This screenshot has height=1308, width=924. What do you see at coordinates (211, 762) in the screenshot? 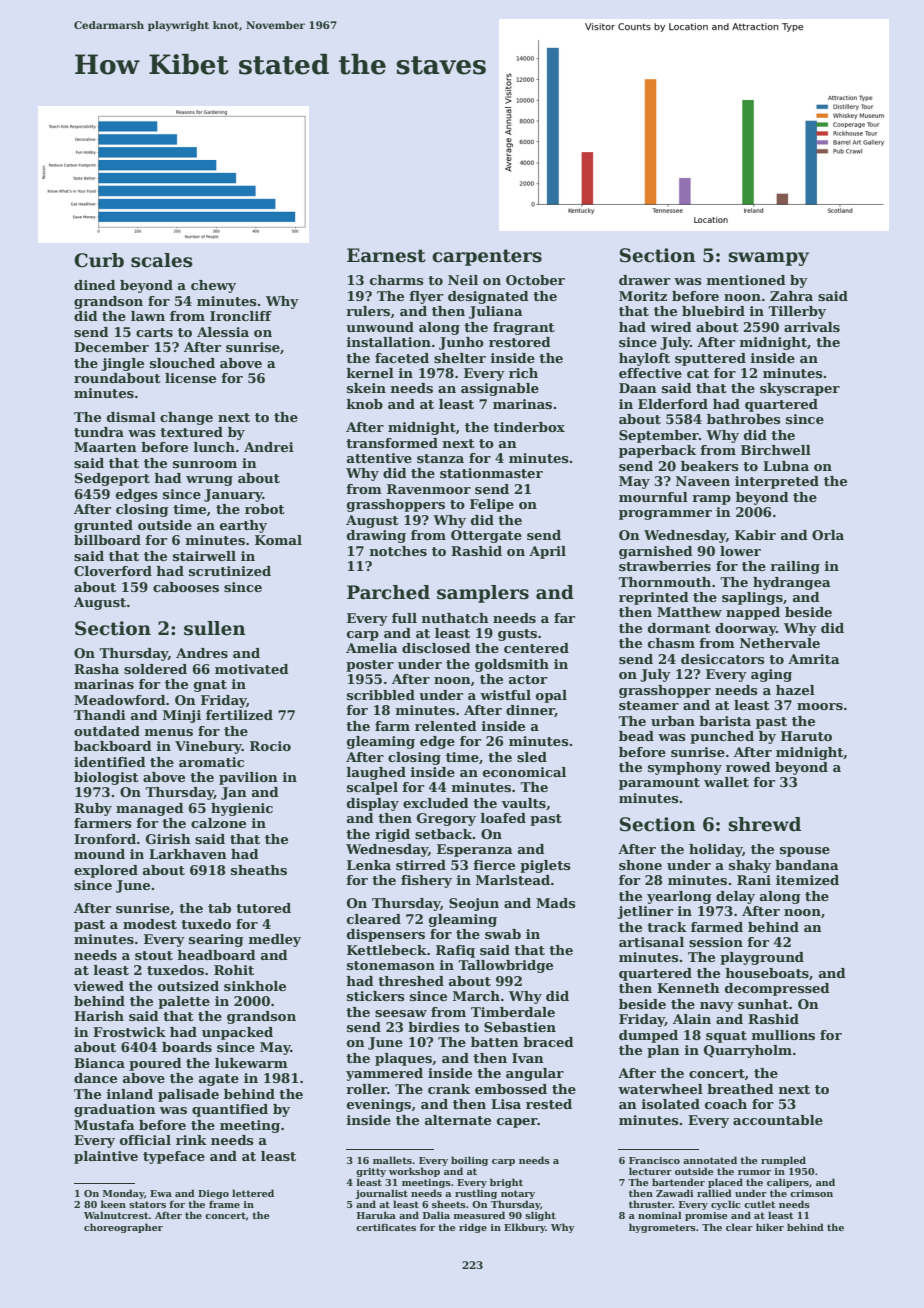
I see `aromatic` at bounding box center [211, 762].
